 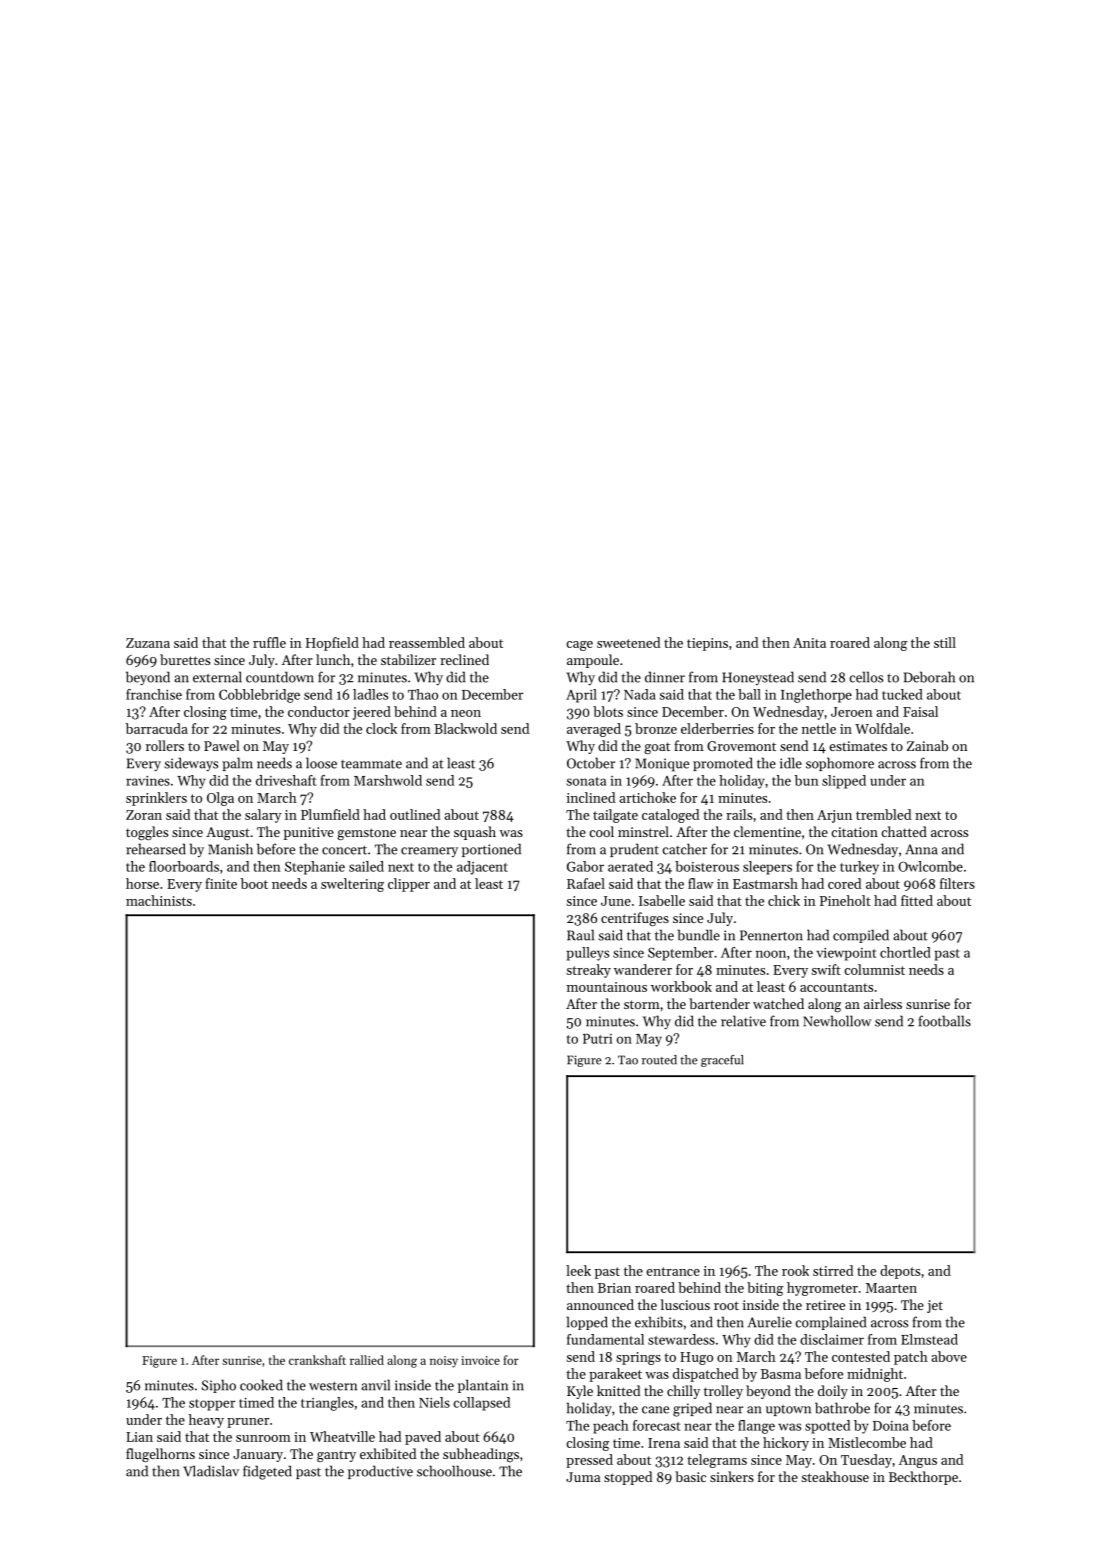 I want to click on Anita, so click(x=809, y=643).
